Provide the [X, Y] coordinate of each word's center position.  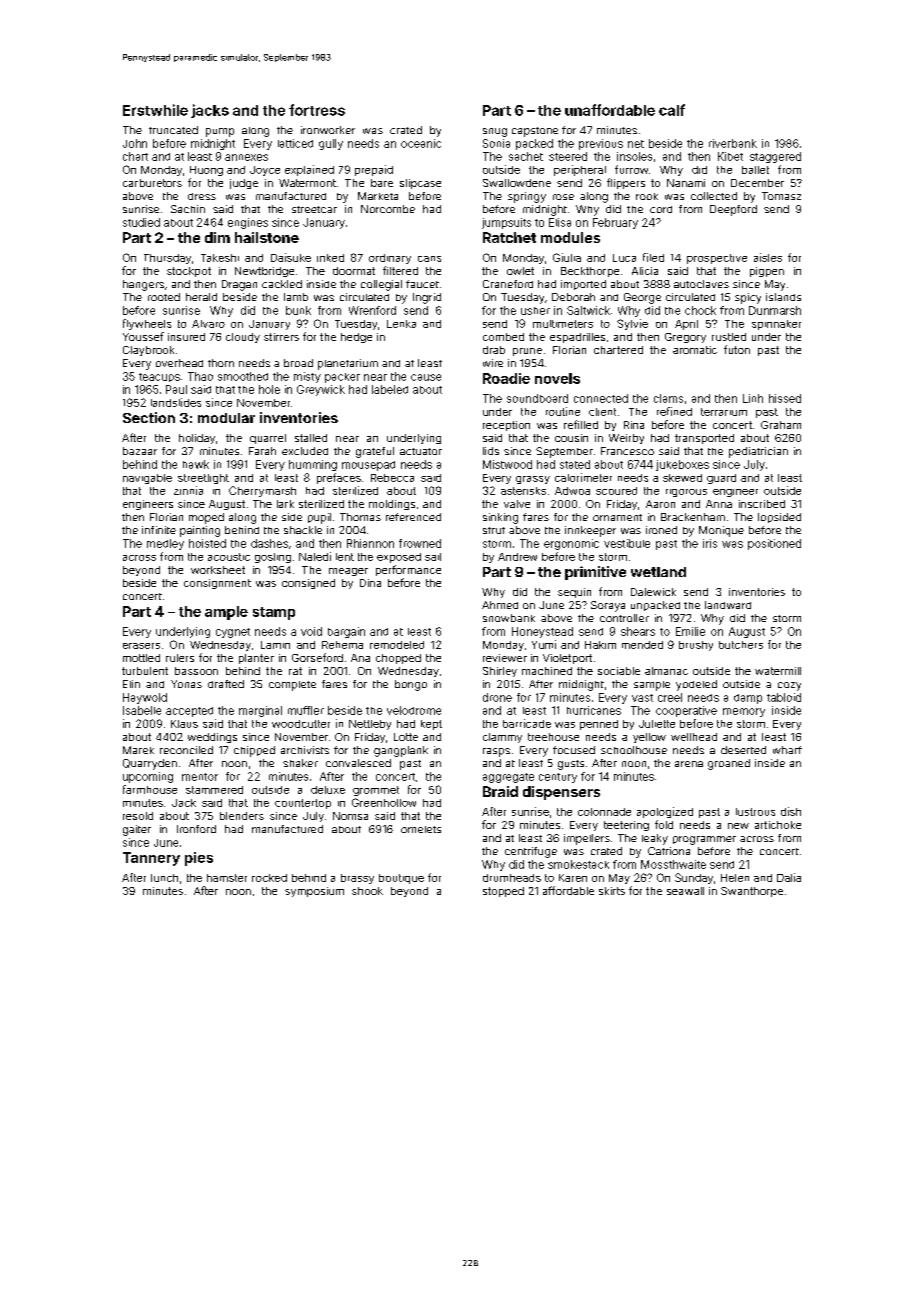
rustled [729, 337]
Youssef [143, 336]
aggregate [508, 778]
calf [672, 110]
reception [506, 426]
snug [495, 132]
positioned [774, 544]
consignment [217, 584]
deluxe [328, 790]
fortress [317, 110]
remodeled [397, 645]
